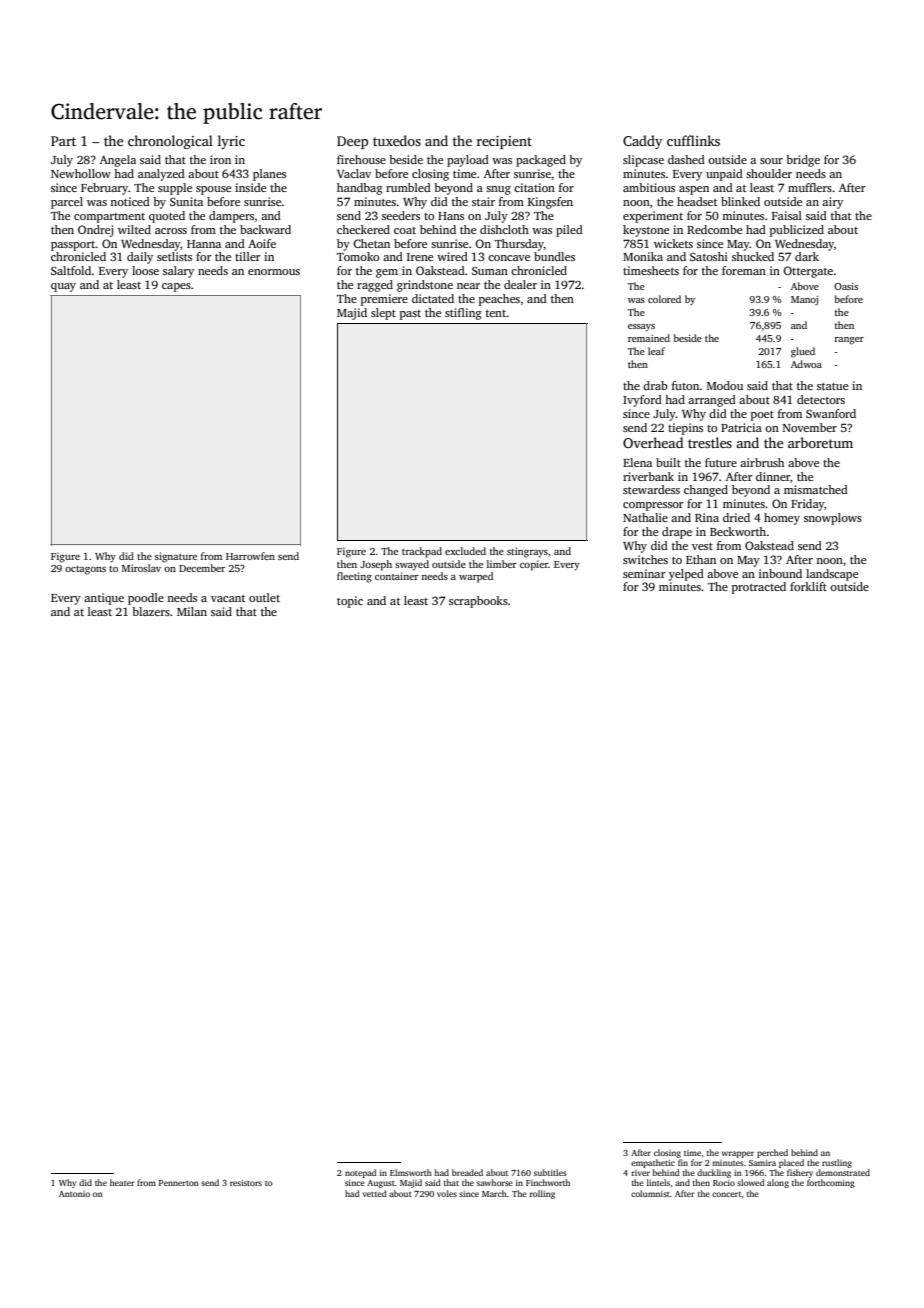 Image resolution: width=924 pixels, height=1308 pixels. I want to click on forklift, so click(808, 586).
